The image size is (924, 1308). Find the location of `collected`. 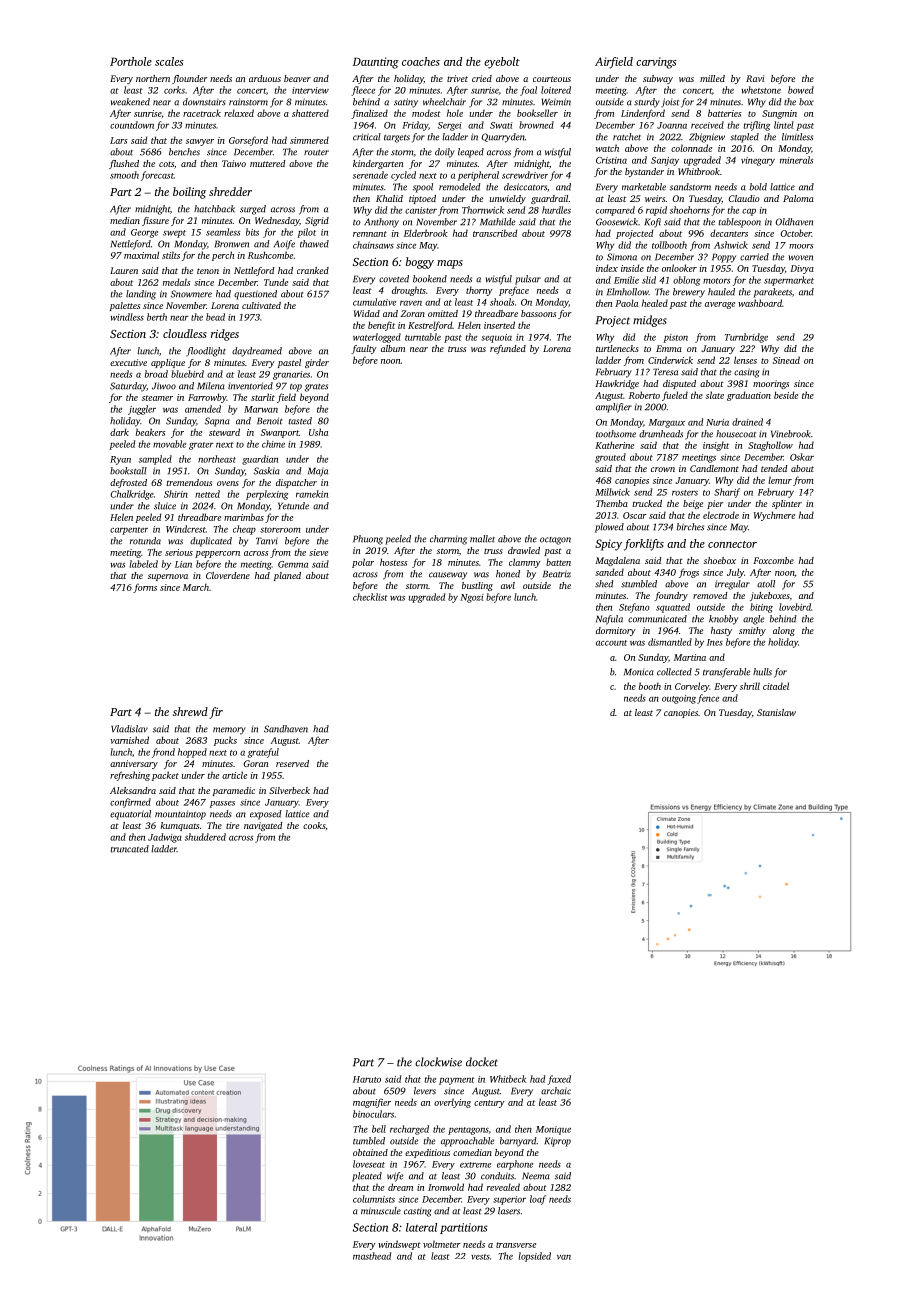

collected is located at coordinates (674, 672).
